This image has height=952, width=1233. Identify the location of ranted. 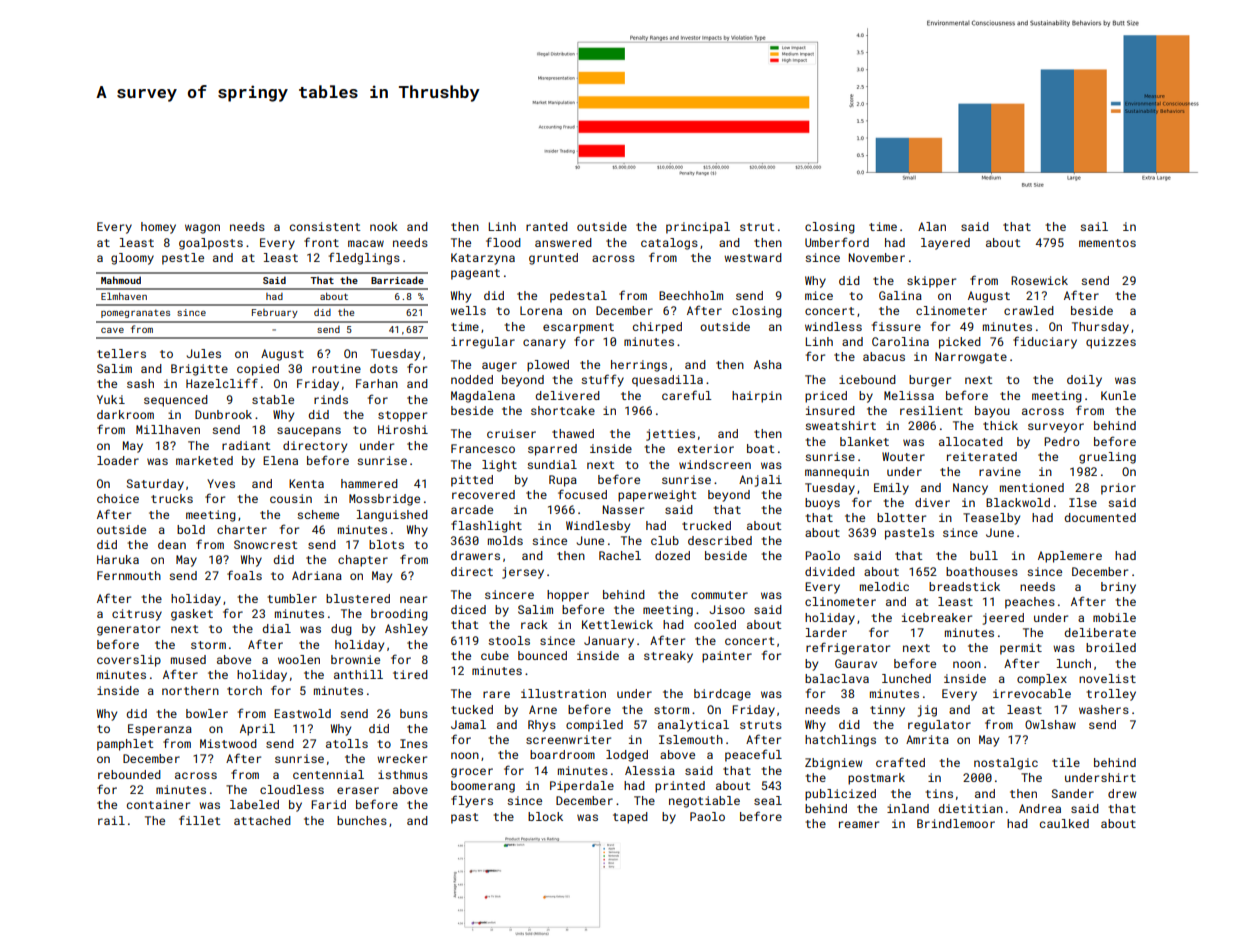
(547, 226).
